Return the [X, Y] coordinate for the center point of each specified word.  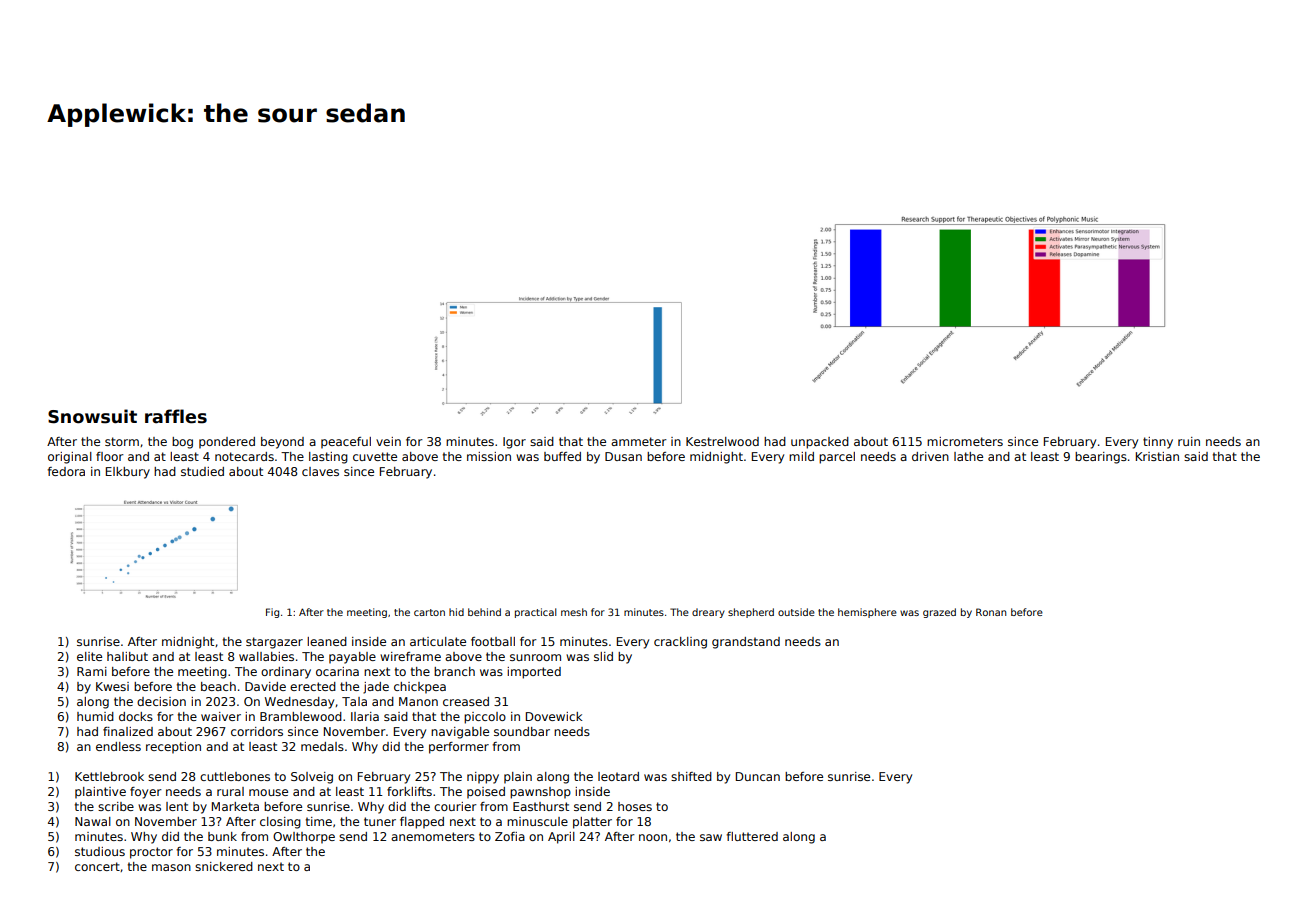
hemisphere [867, 613]
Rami [92, 671]
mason [171, 867]
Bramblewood [301, 716]
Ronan [991, 612]
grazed [939, 613]
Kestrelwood [722, 441]
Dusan [623, 456]
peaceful [346, 443]
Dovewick [554, 716]
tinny [1158, 443]
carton [429, 612]
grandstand [746, 643]
